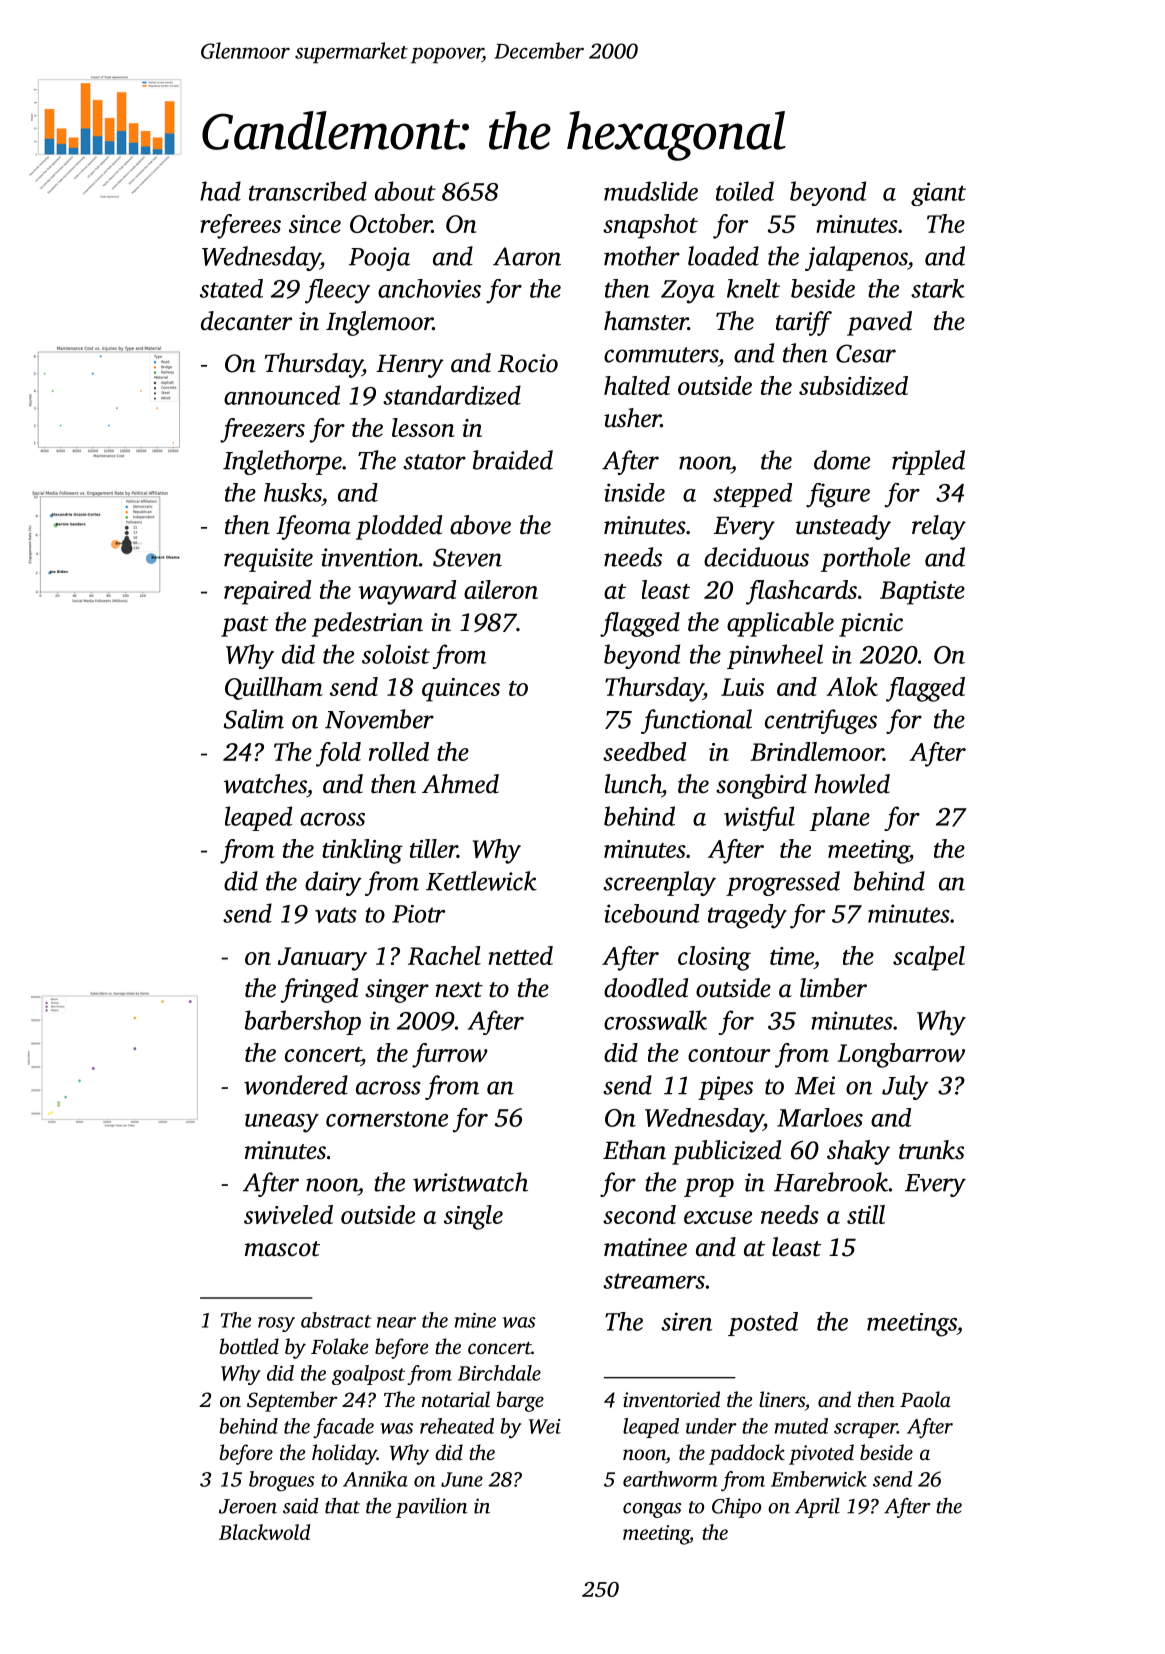  What do you see at coordinates (248, 1506) in the image?
I see `Jeroen` at bounding box center [248, 1506].
